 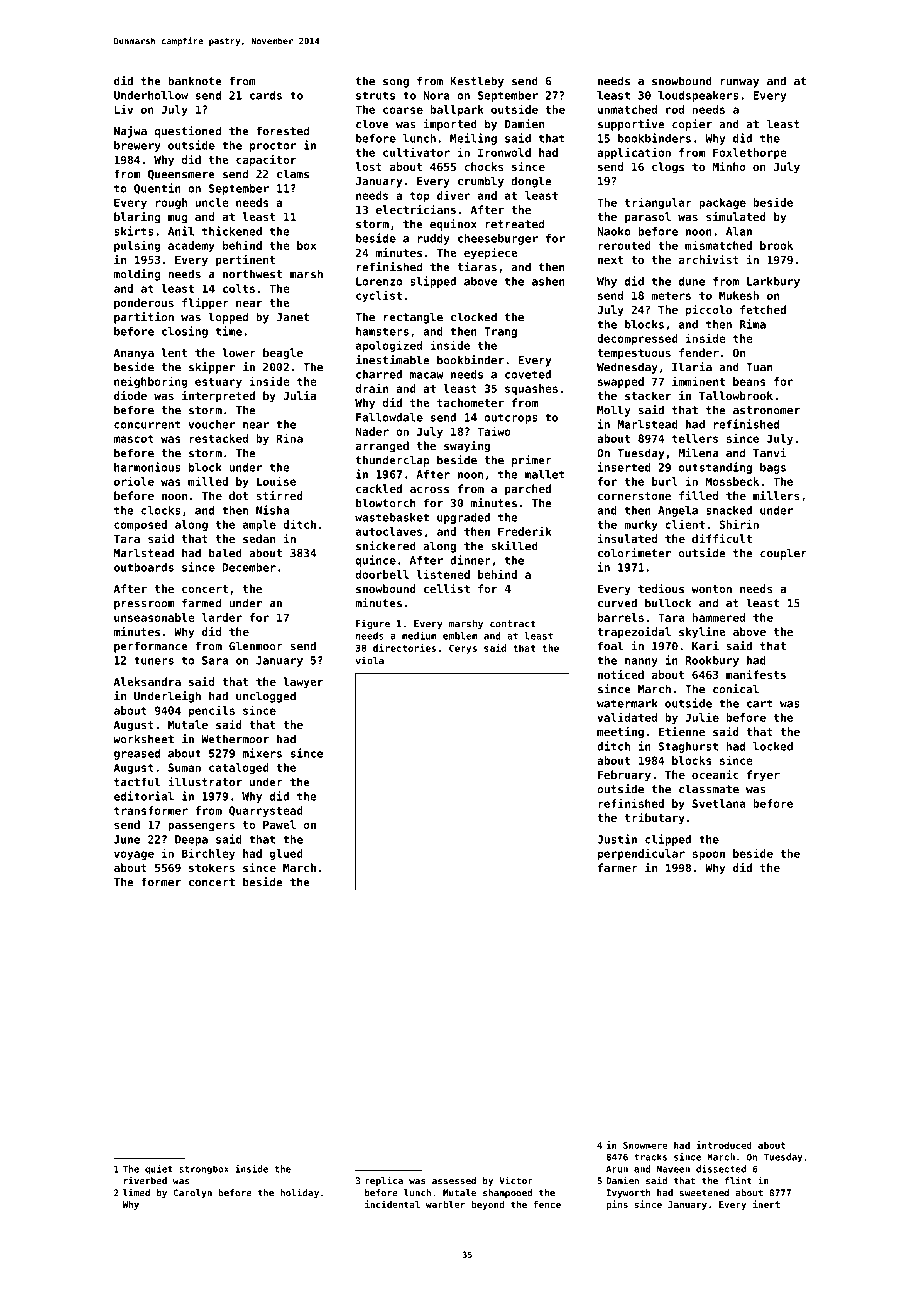 What do you see at coordinates (698, 495) in the screenshot?
I see `filled` at bounding box center [698, 495].
